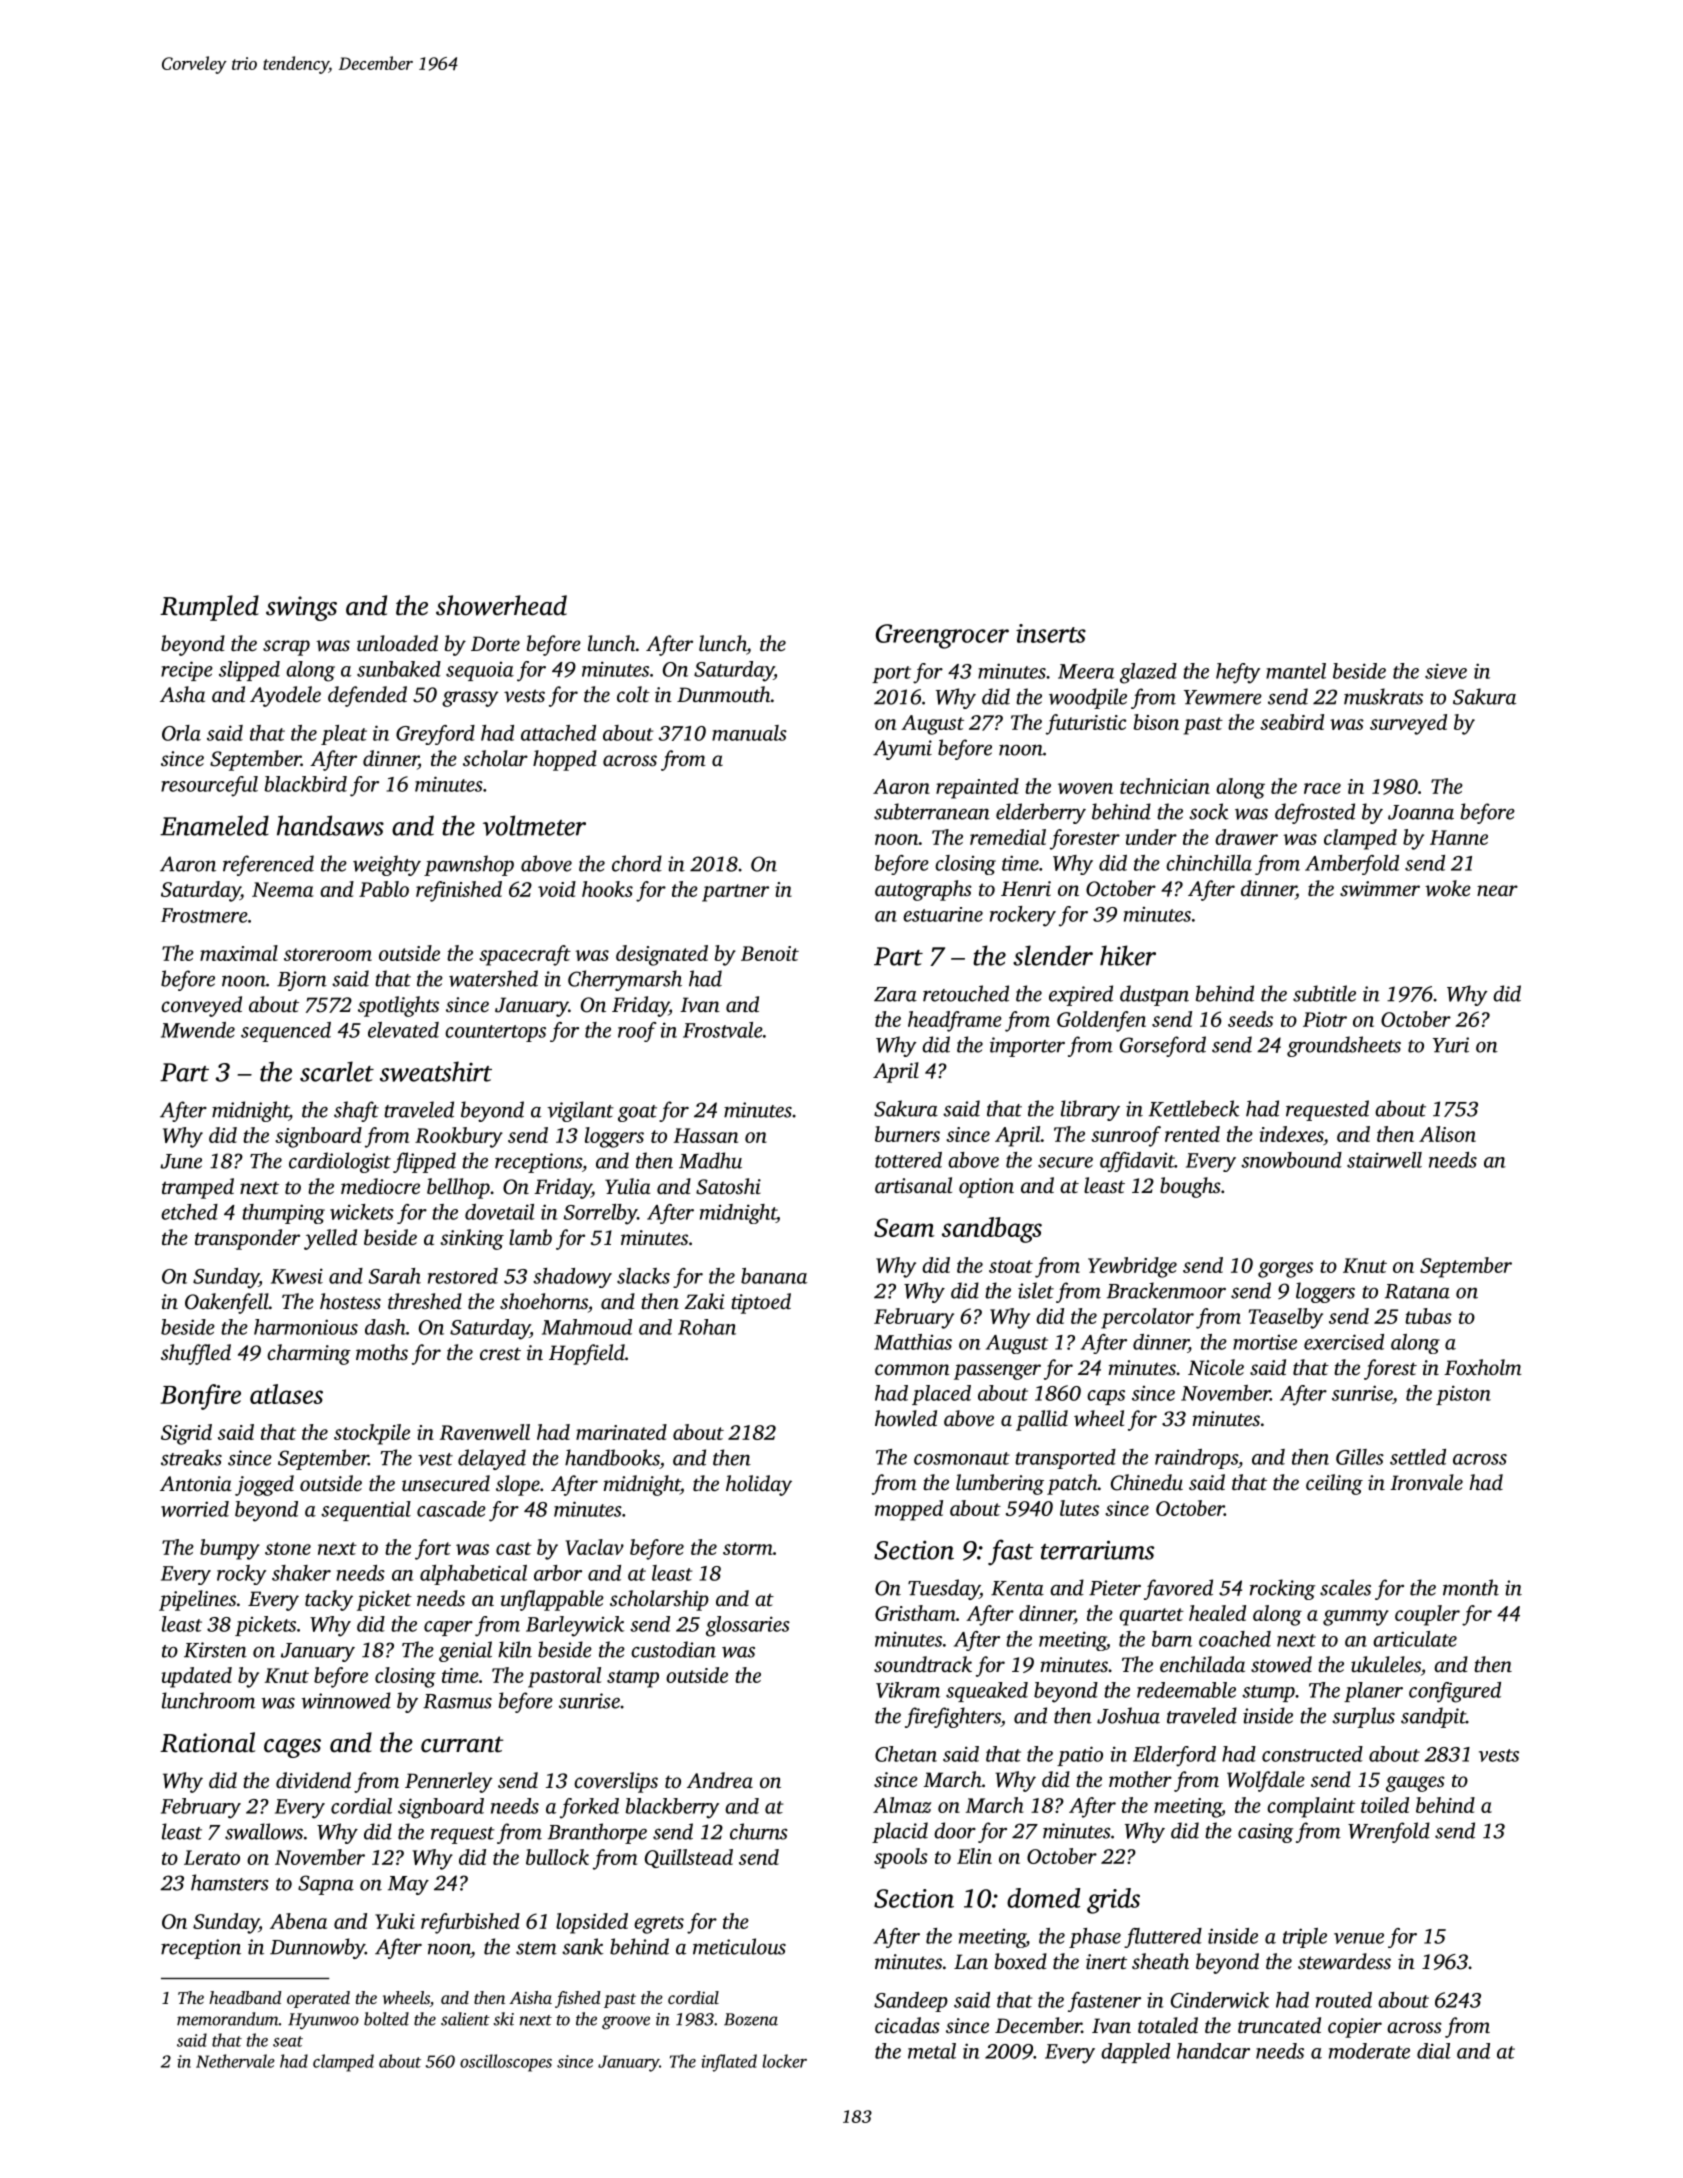 The width and height of the screenshot is (1683, 2178). Describe the element at coordinates (186, 1434) in the screenshot. I see `Sigrid` at that location.
